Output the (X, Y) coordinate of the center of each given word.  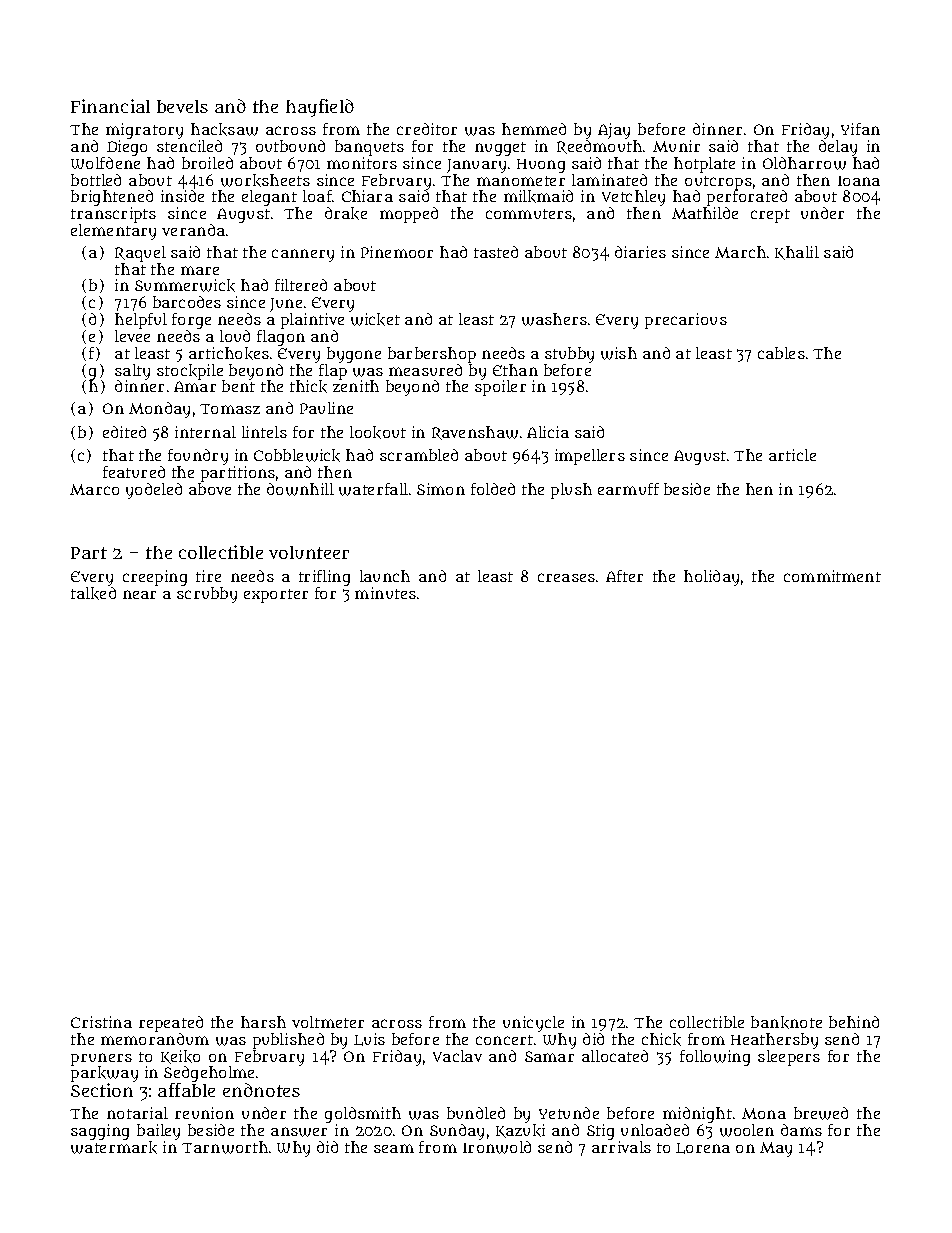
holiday (711, 578)
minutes (385, 593)
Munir (676, 146)
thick (308, 386)
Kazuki (520, 1131)
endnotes (261, 1090)
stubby (569, 355)
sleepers (789, 1058)
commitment (832, 576)
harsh (263, 1022)
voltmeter (328, 1022)
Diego (127, 148)
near (139, 594)
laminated (609, 180)
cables (781, 353)
